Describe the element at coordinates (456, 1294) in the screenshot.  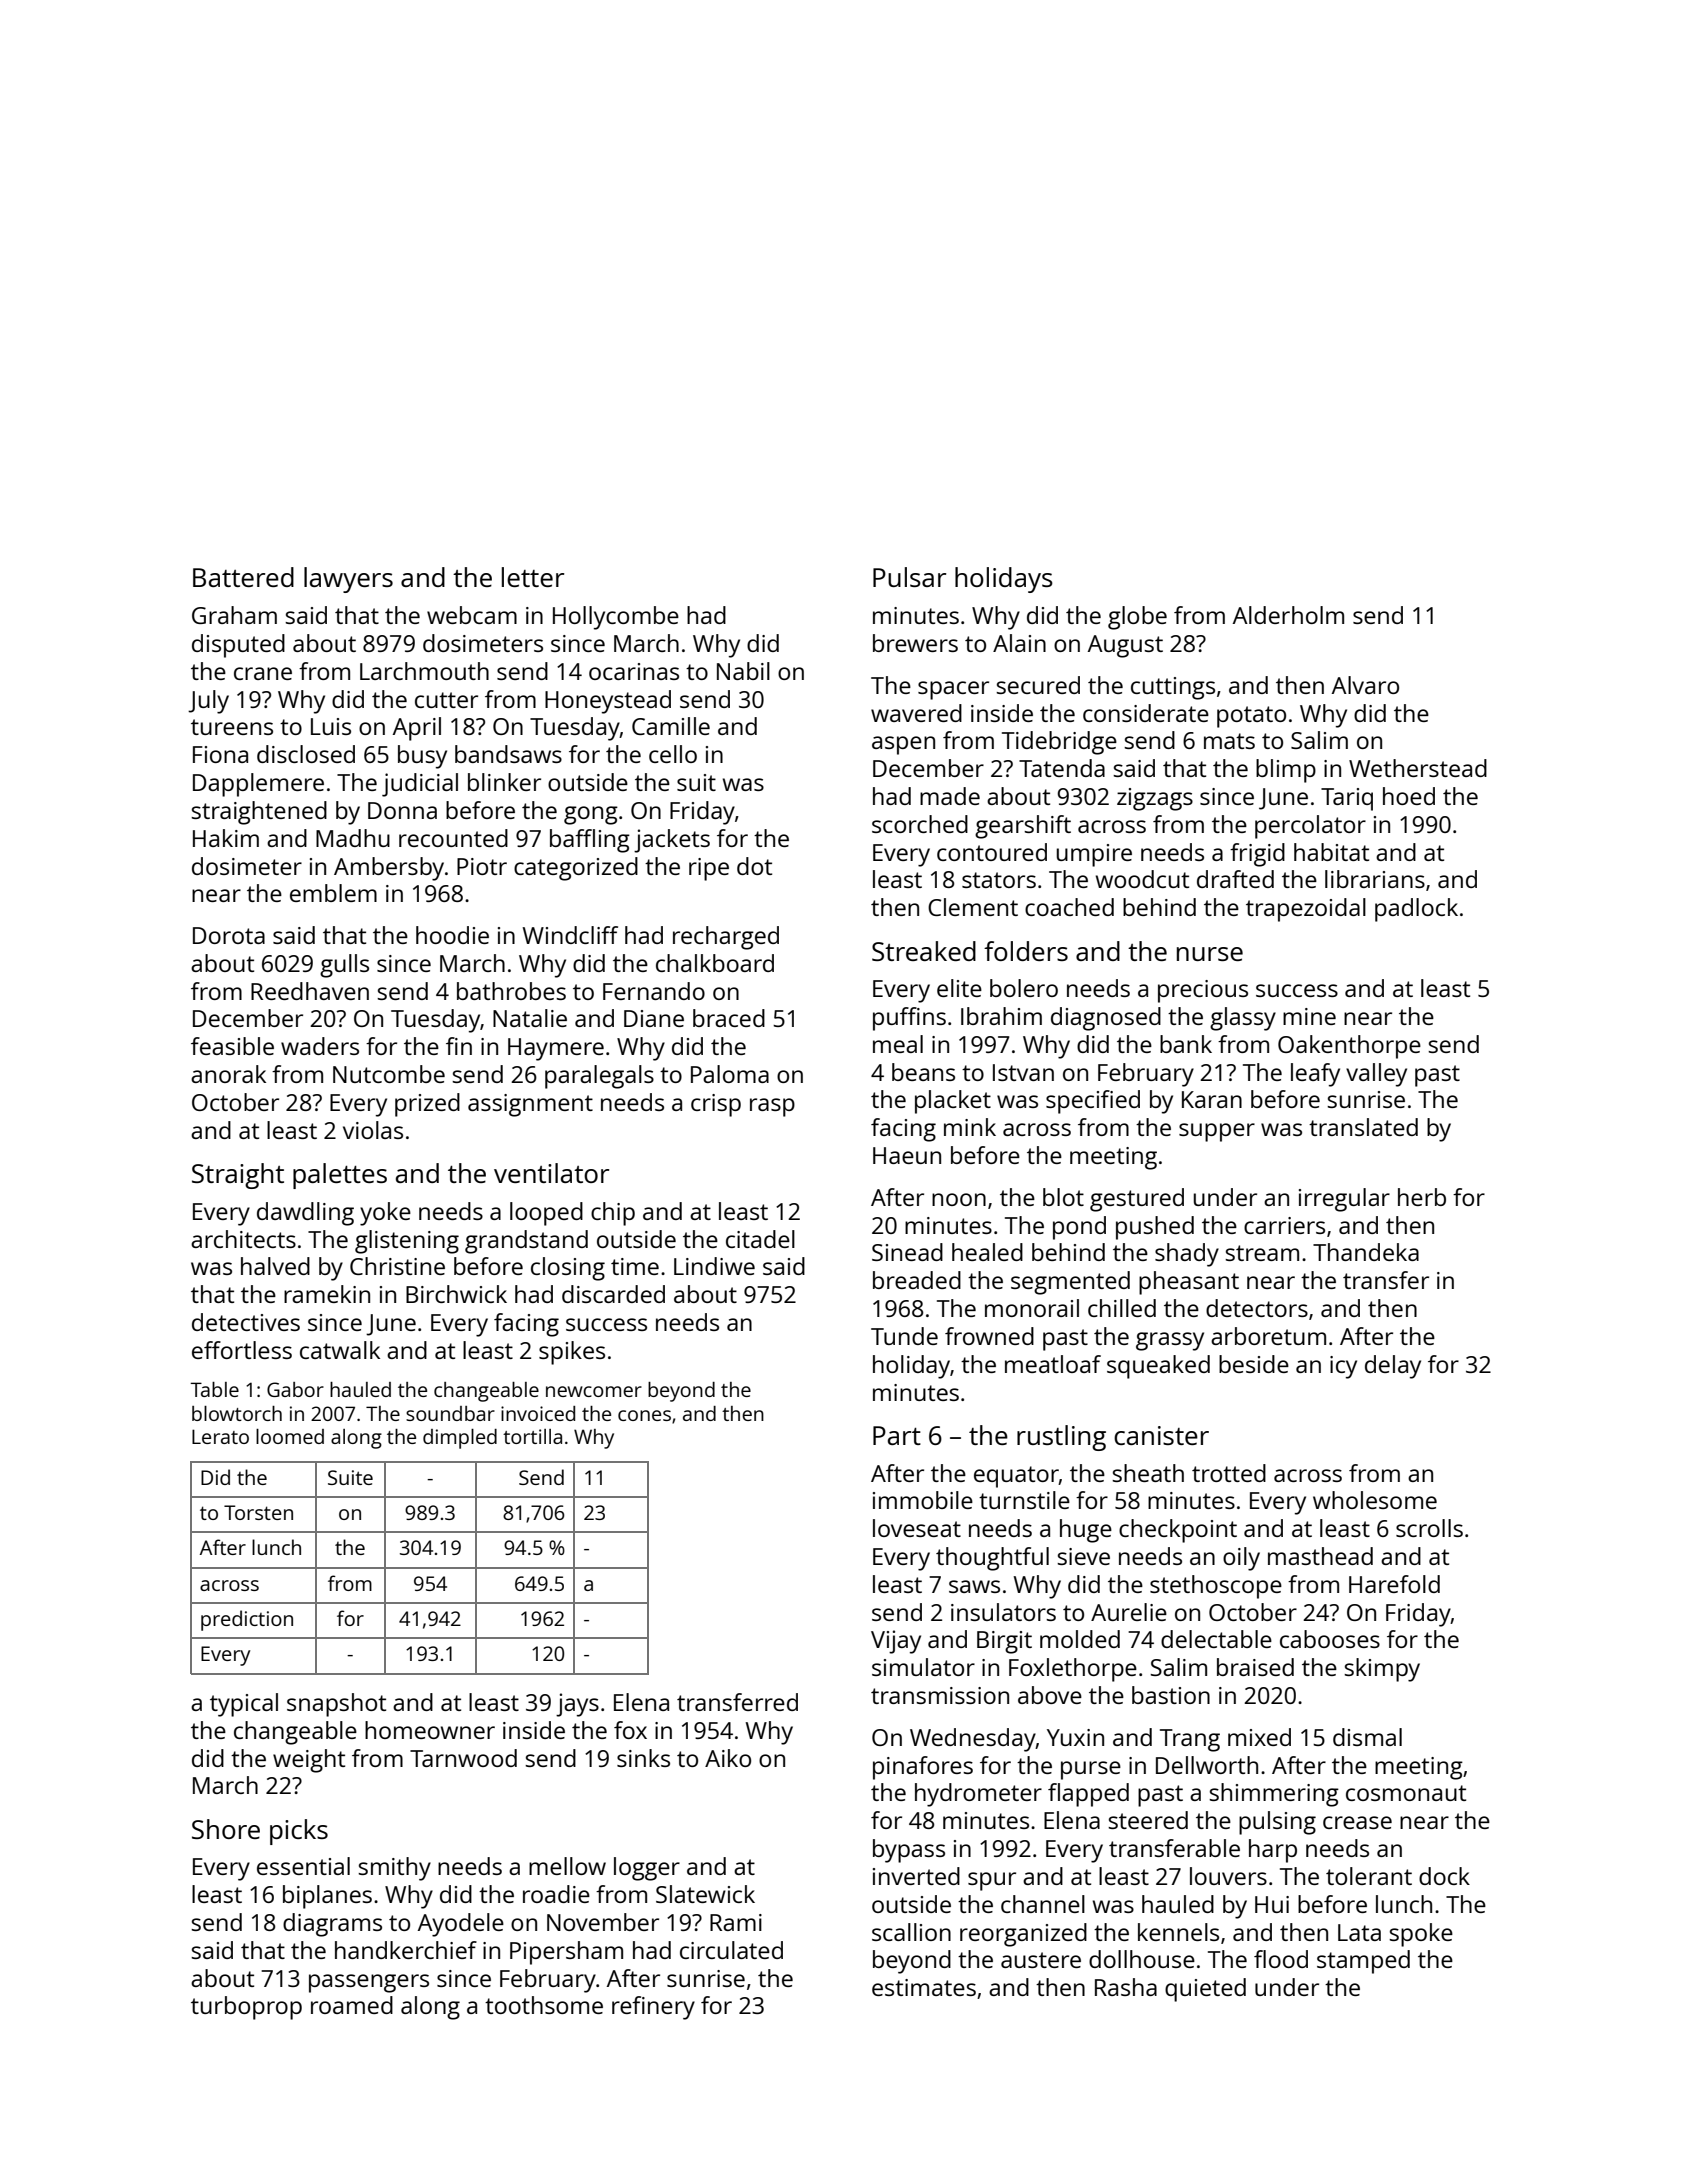
I see `Birchwick` at that location.
